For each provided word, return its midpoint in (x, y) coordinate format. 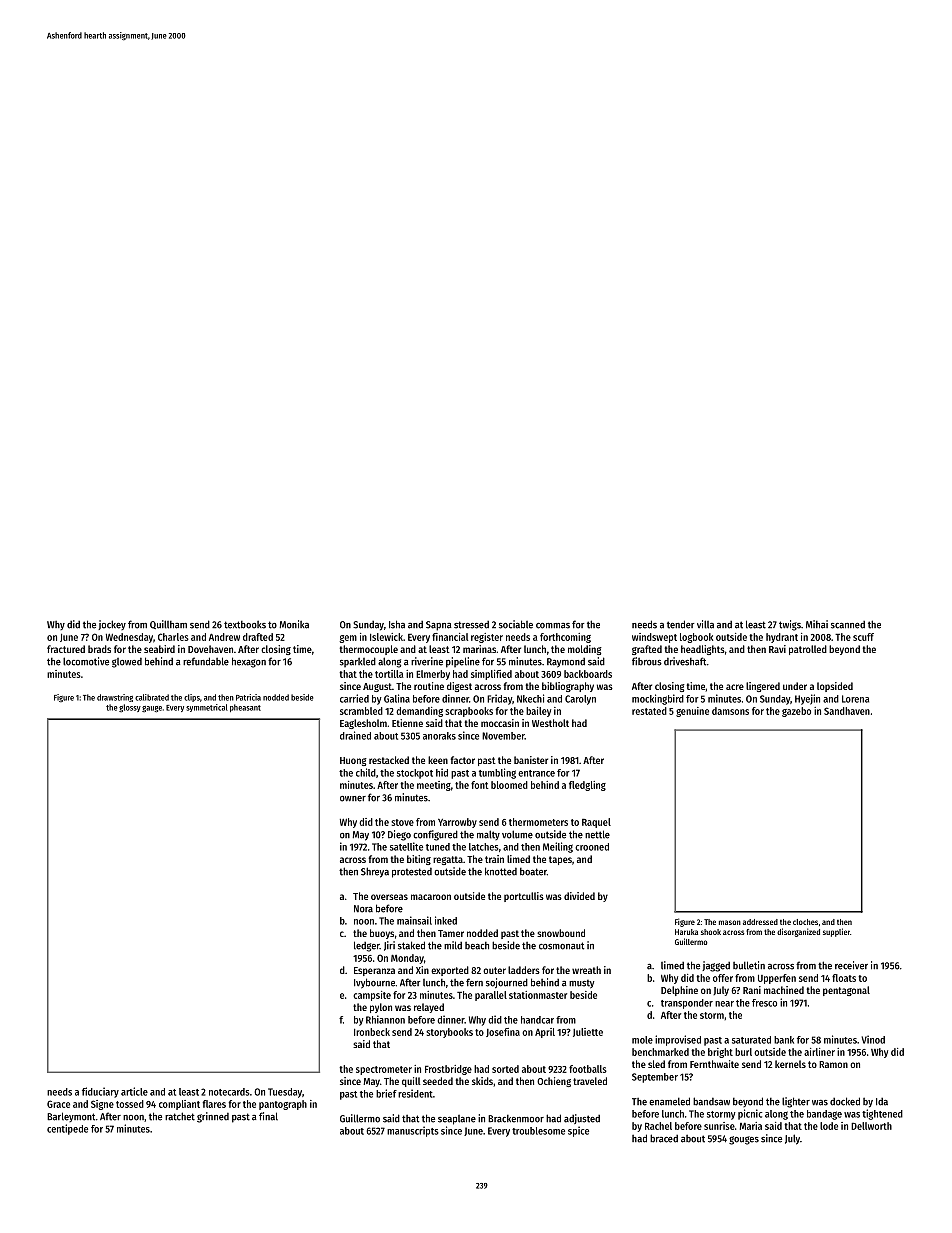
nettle (597, 834)
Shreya (375, 872)
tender (681, 624)
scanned (848, 625)
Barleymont (71, 1117)
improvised (678, 1040)
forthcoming (565, 638)
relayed (429, 1008)
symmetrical (207, 708)
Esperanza (374, 971)
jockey (112, 625)
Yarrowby (457, 823)
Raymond (566, 663)
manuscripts (413, 1131)
